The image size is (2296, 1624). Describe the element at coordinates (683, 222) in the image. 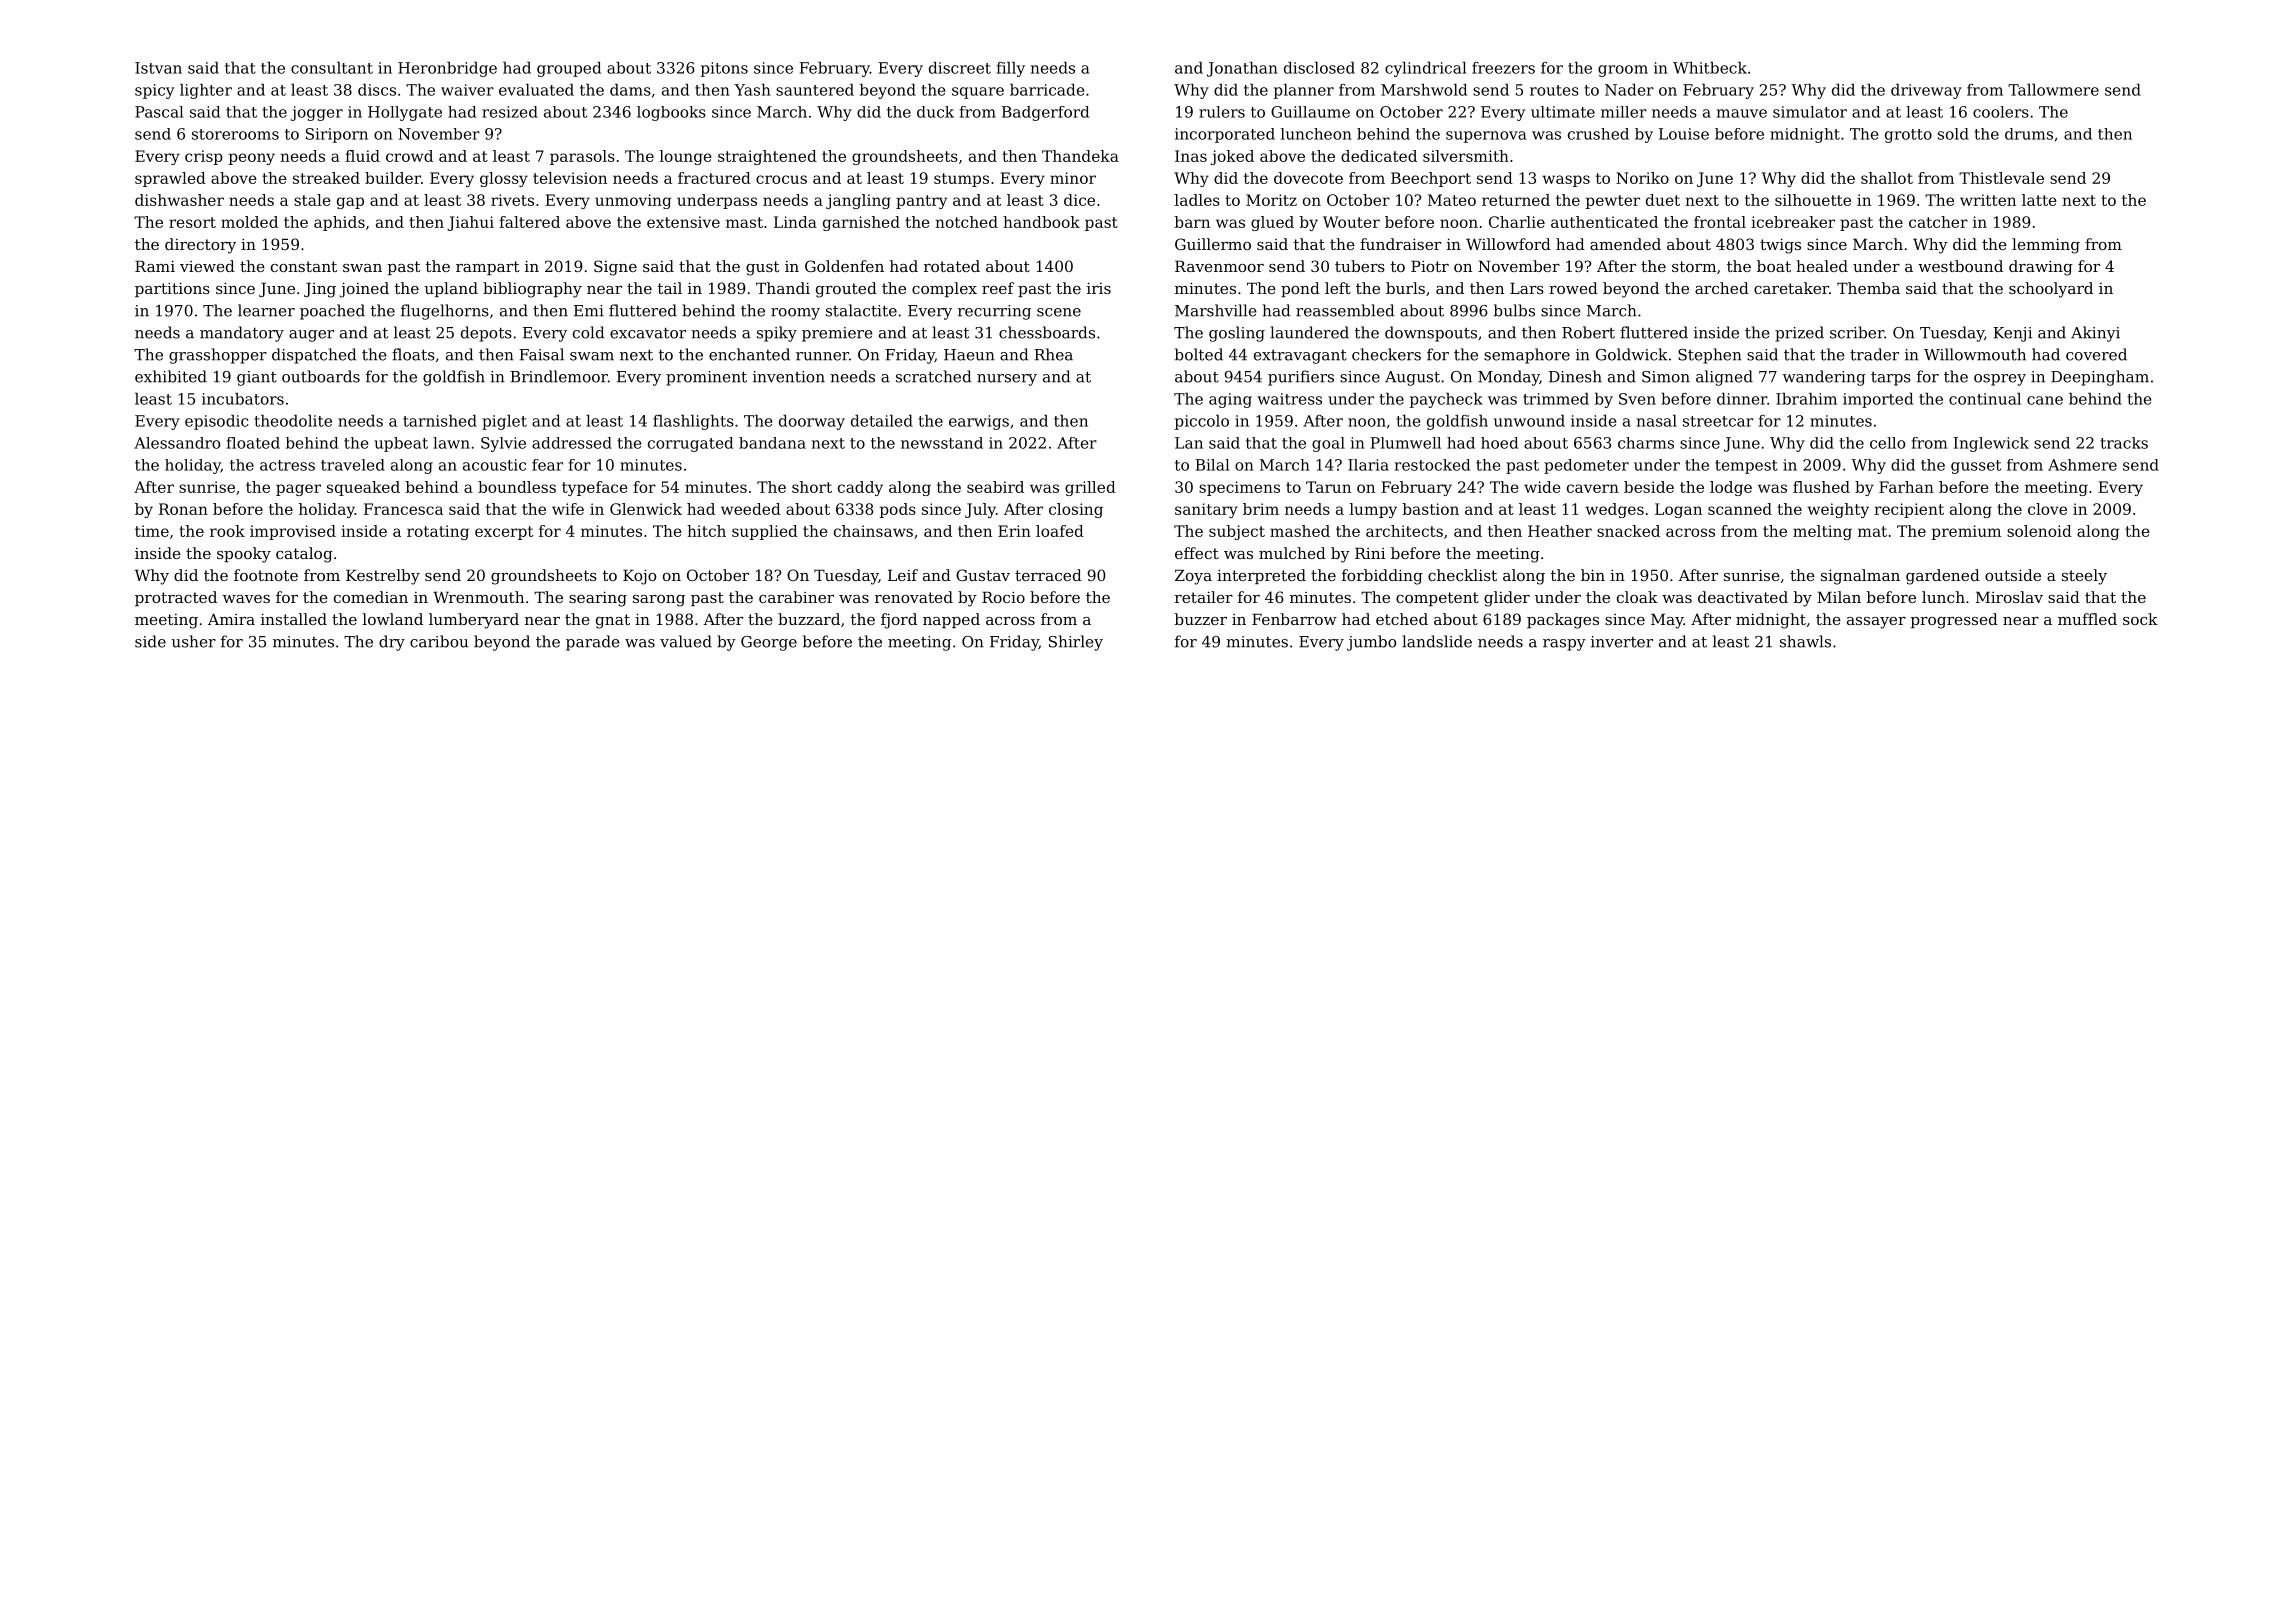

I see `extensive` at that location.
